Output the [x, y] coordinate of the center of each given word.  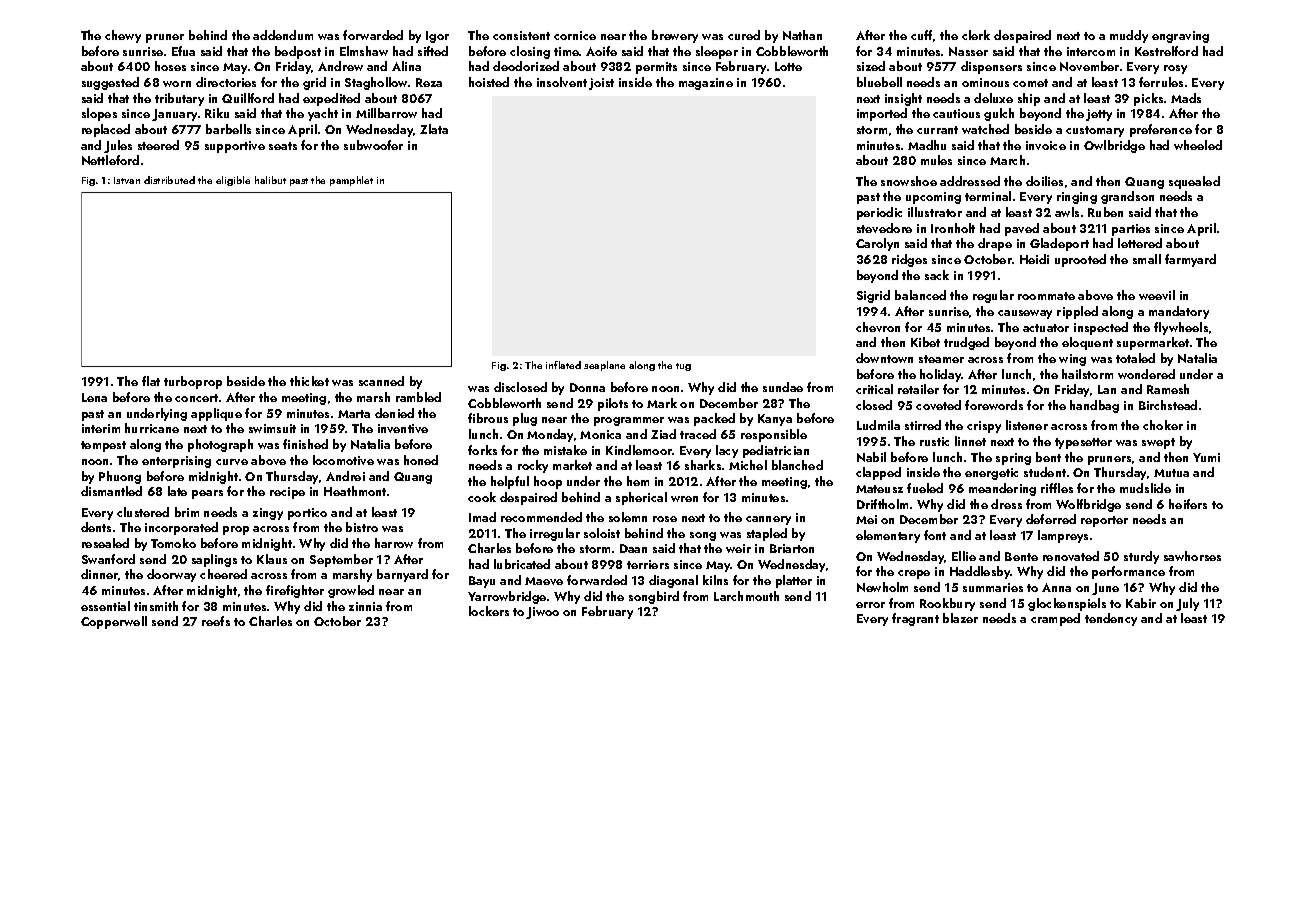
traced [698, 434]
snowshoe [909, 181]
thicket [309, 381]
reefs [216, 621]
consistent [521, 35]
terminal [988, 196]
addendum [283, 35]
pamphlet [351, 181]
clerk [976, 35]
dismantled [111, 491]
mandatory [1179, 312]
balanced [920, 295]
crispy [984, 427]
